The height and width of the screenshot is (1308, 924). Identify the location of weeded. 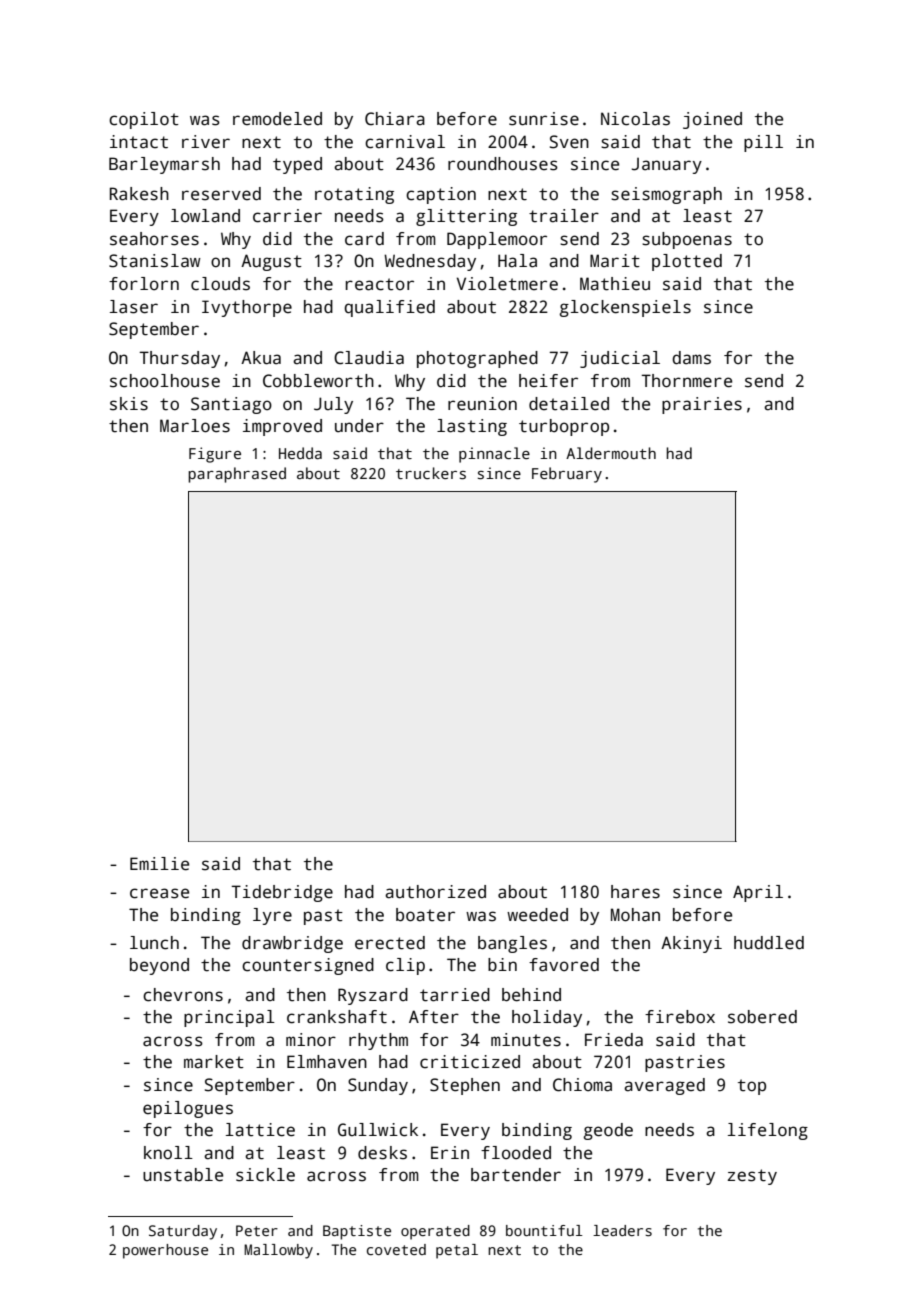
(537, 915).
